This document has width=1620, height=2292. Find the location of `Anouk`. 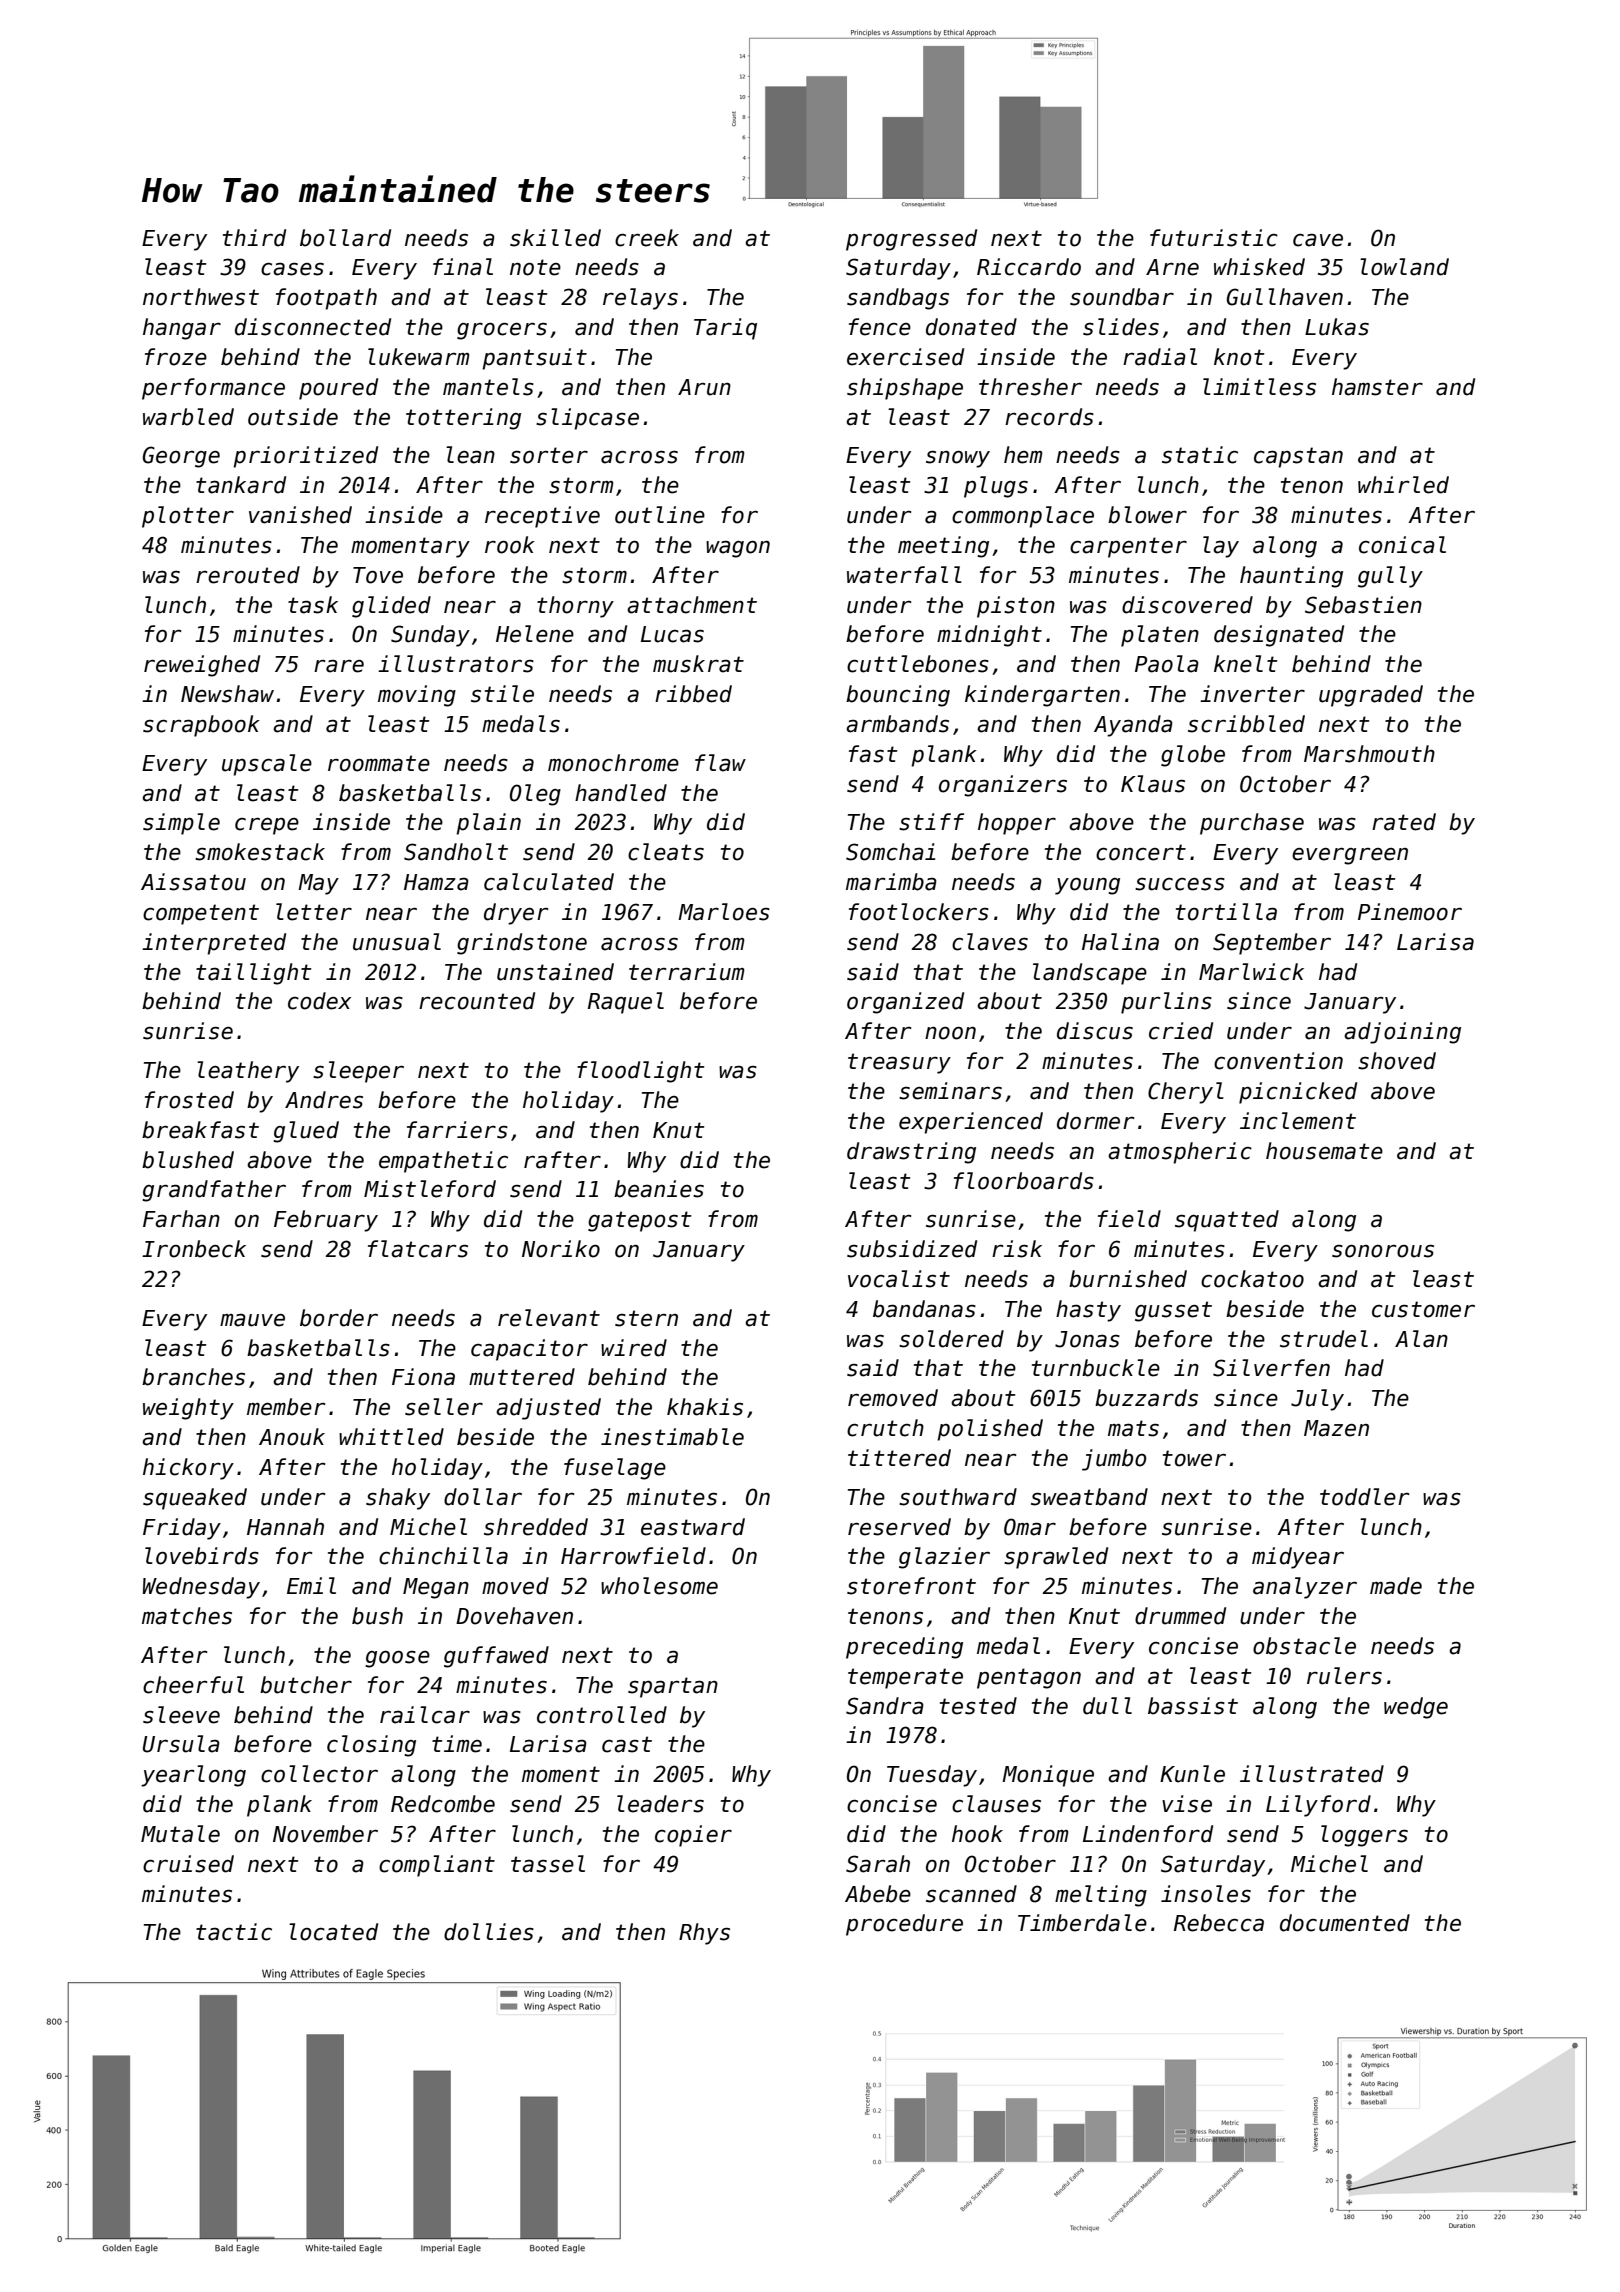

Anouk is located at coordinates (292, 1437).
